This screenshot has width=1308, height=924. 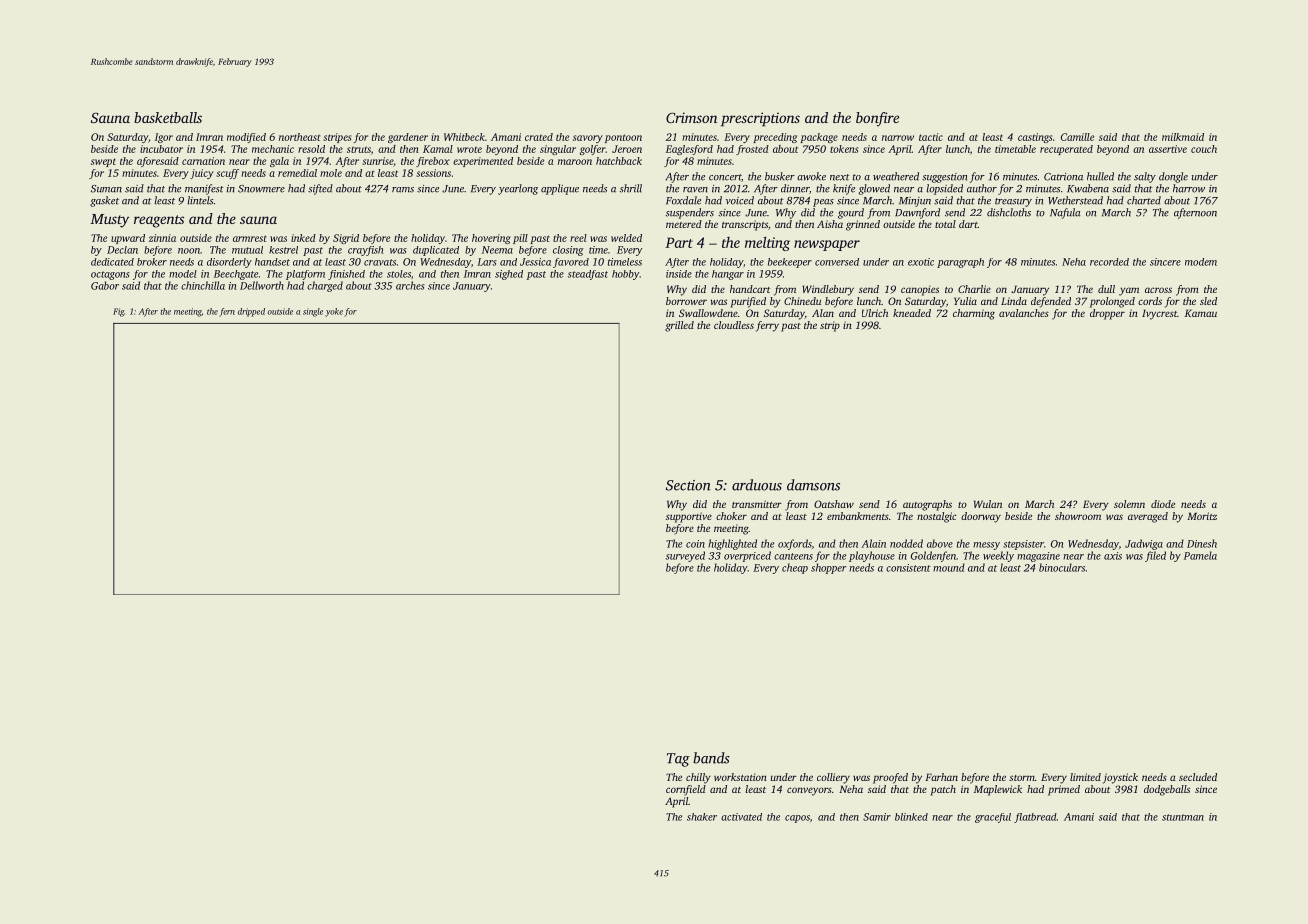 What do you see at coordinates (1163, 504) in the screenshot?
I see `diode` at bounding box center [1163, 504].
